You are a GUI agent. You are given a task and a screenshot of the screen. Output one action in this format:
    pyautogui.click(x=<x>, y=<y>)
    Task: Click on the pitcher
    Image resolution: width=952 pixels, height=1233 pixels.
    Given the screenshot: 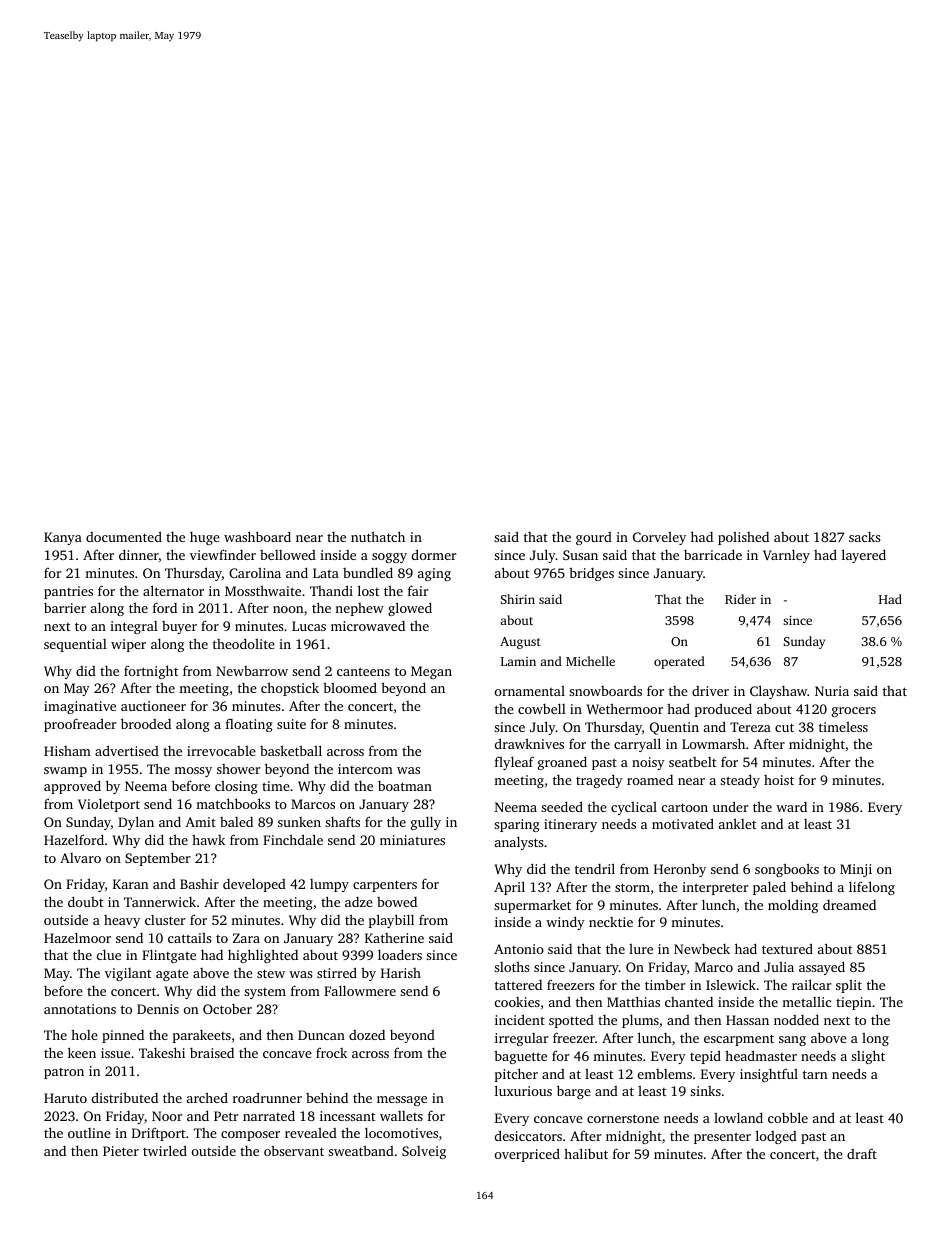 What is the action you would take?
    pyautogui.click(x=516, y=1075)
